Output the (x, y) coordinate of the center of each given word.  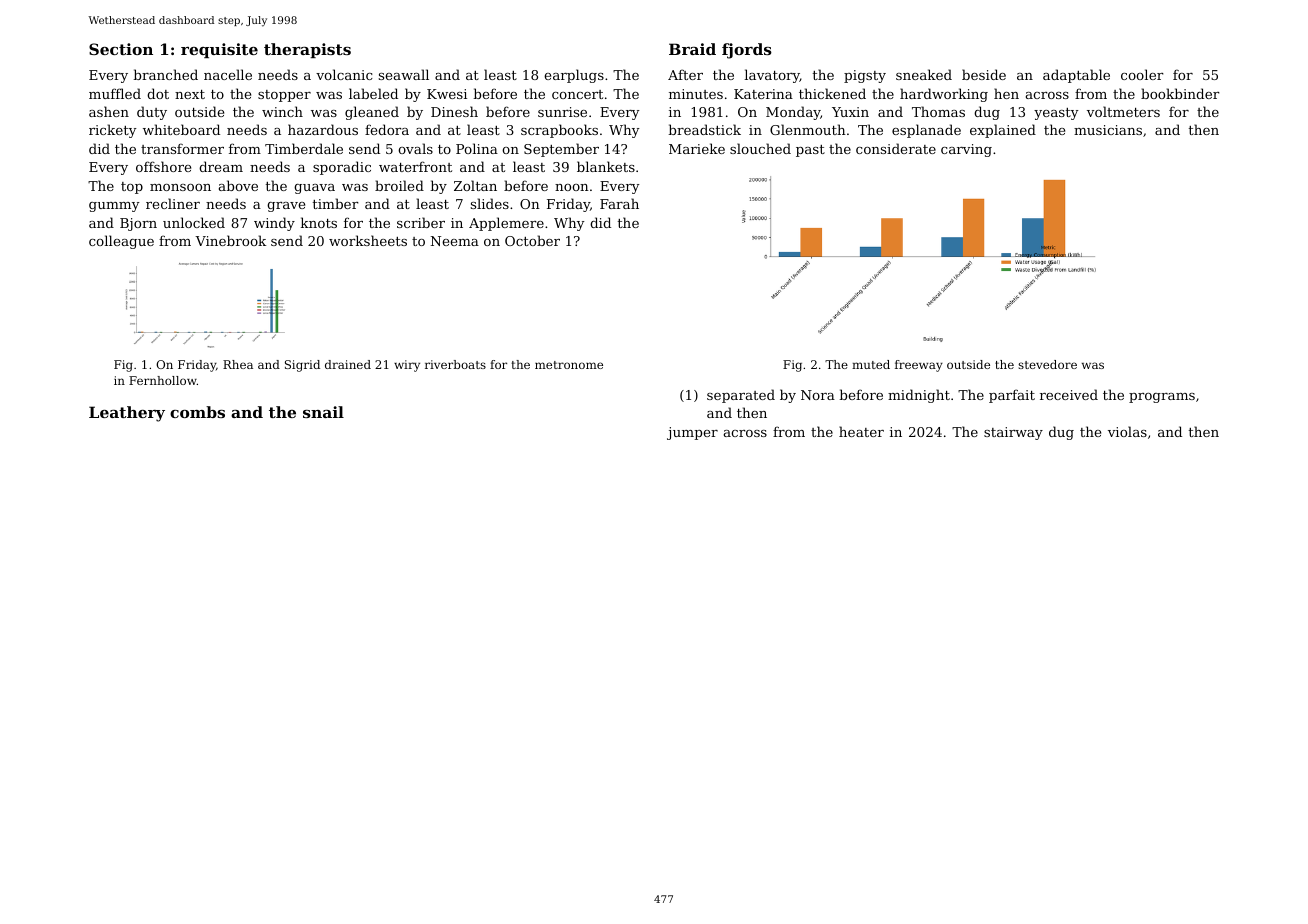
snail (323, 412)
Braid (692, 49)
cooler (1142, 74)
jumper (692, 433)
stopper (284, 96)
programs (1162, 398)
